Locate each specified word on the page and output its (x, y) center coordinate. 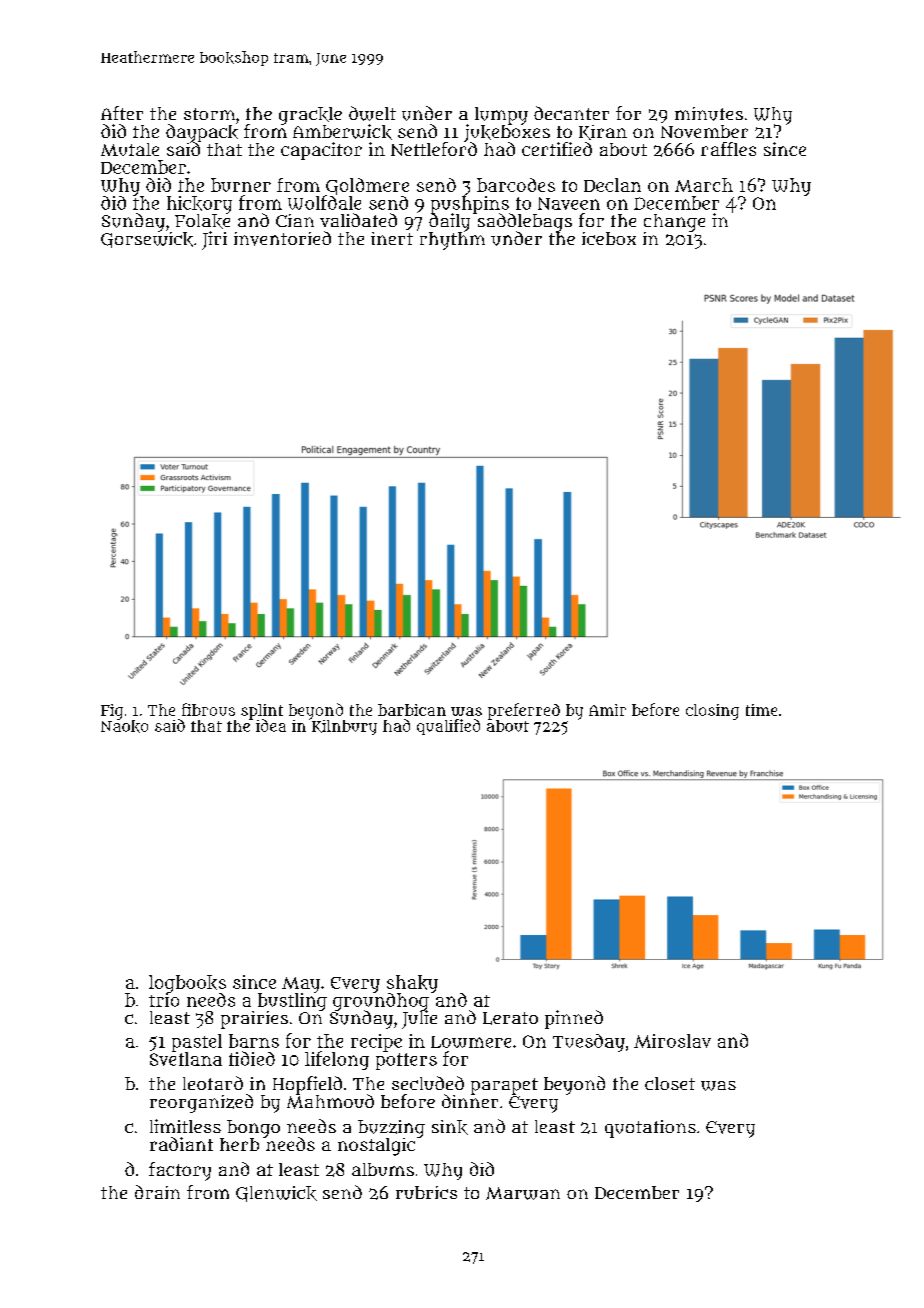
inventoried (282, 238)
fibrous (208, 709)
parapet (504, 1086)
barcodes (516, 185)
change (674, 223)
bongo (253, 1129)
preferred (524, 711)
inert (392, 238)
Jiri (214, 240)
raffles (728, 149)
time (761, 710)
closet (670, 1083)
